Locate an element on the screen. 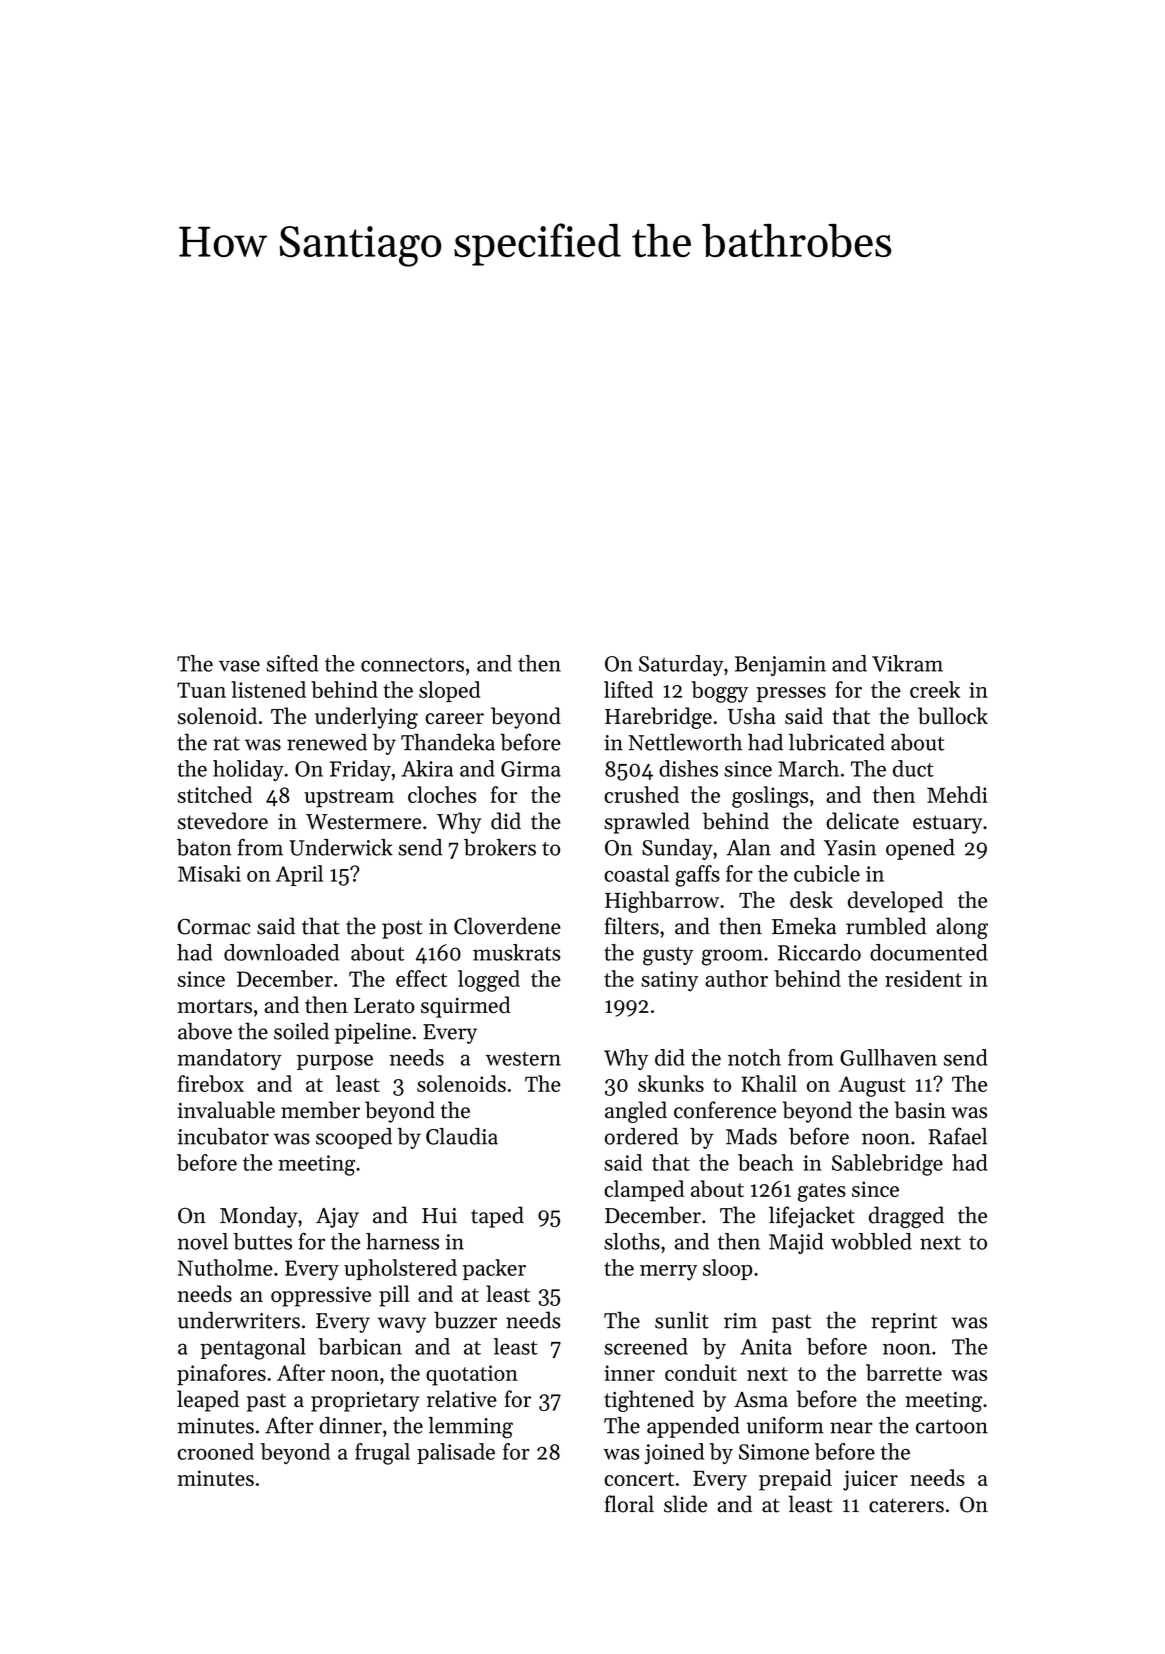 This screenshot has width=1165, height=1654. boggy is located at coordinates (719, 692).
